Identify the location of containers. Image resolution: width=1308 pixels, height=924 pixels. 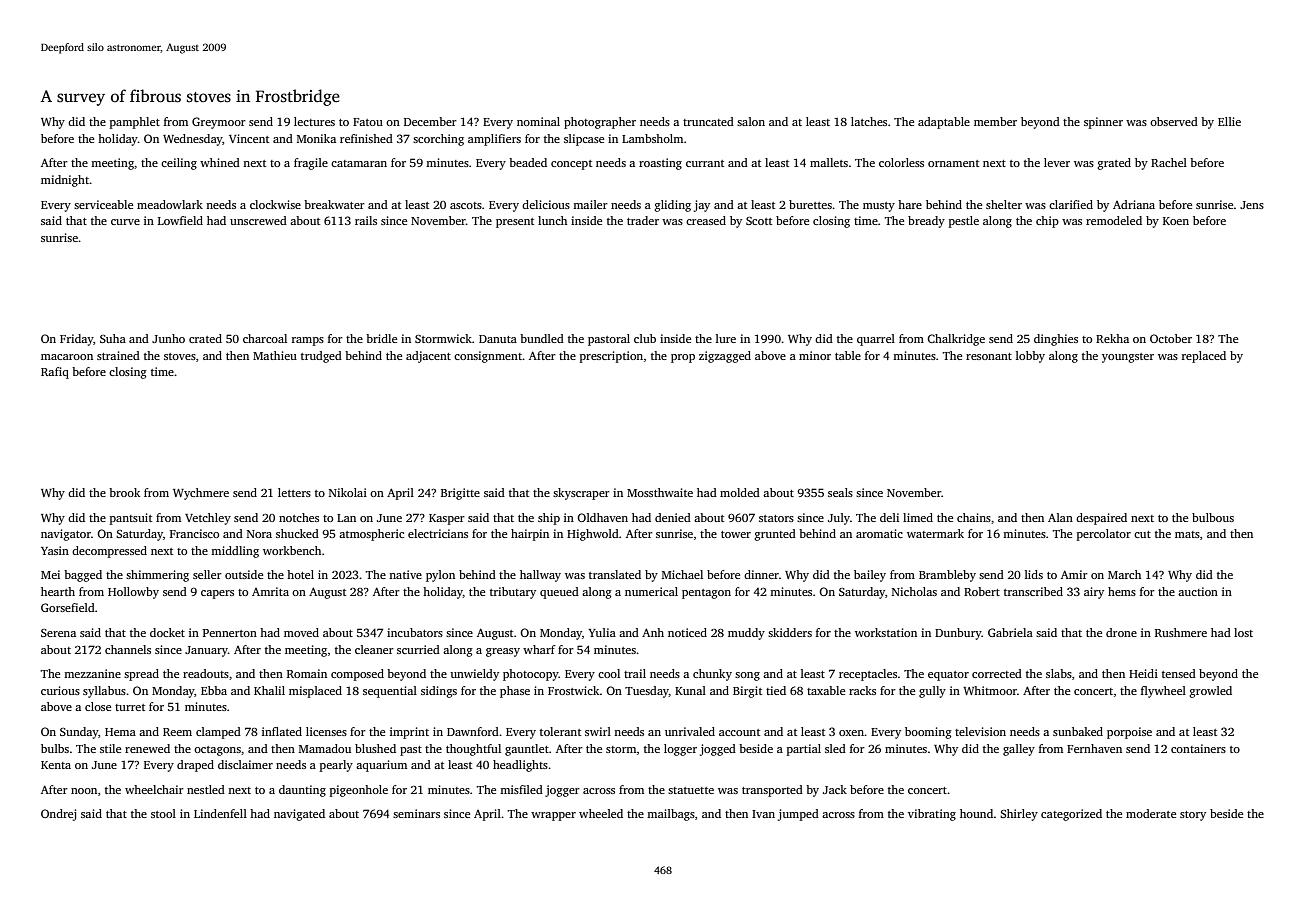
(1198, 748).
